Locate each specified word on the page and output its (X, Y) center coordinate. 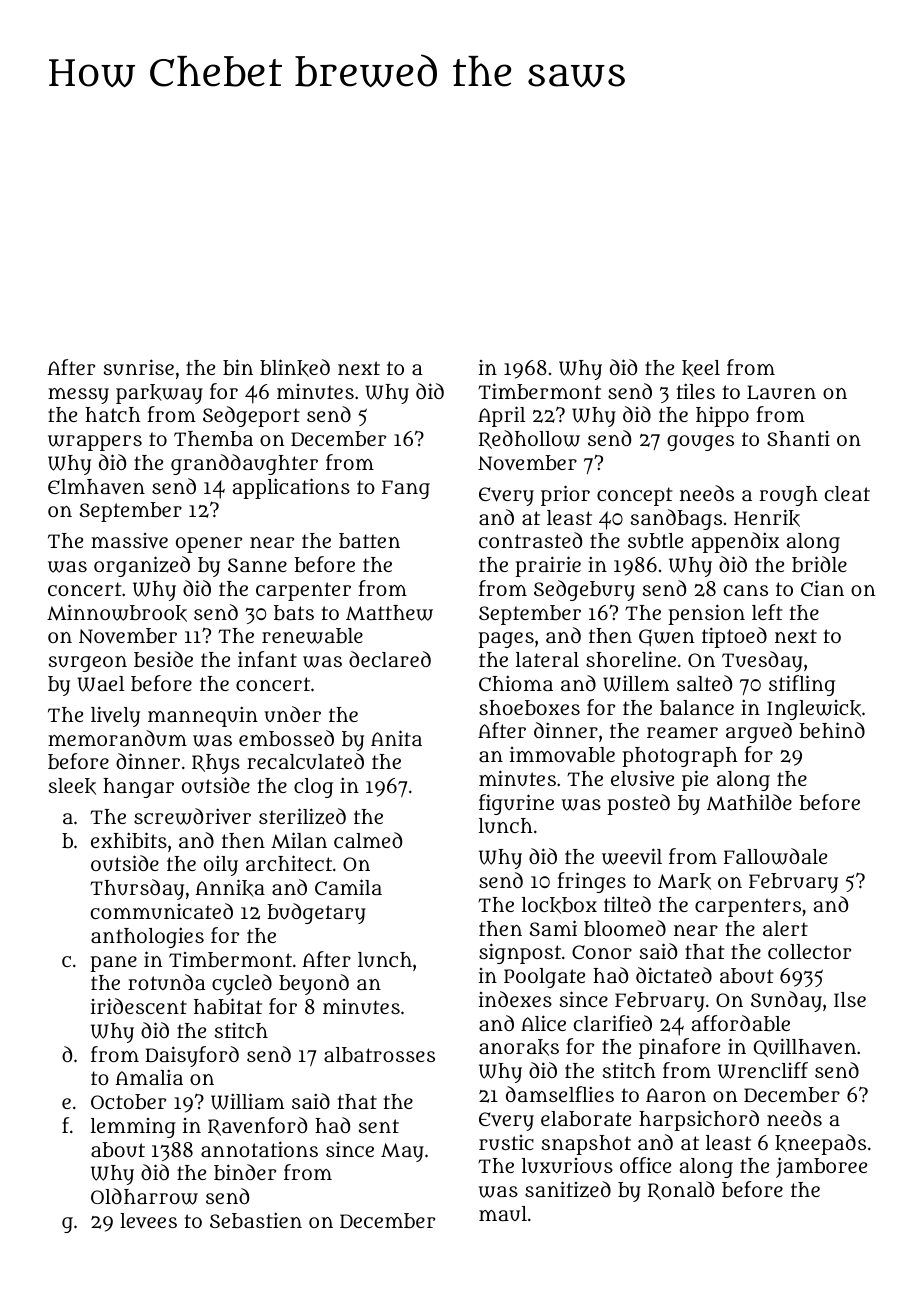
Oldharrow (144, 1196)
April (501, 416)
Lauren (781, 392)
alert (785, 928)
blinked (295, 368)
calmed (368, 840)
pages (506, 640)
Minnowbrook (117, 613)
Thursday (137, 889)
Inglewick (814, 710)
